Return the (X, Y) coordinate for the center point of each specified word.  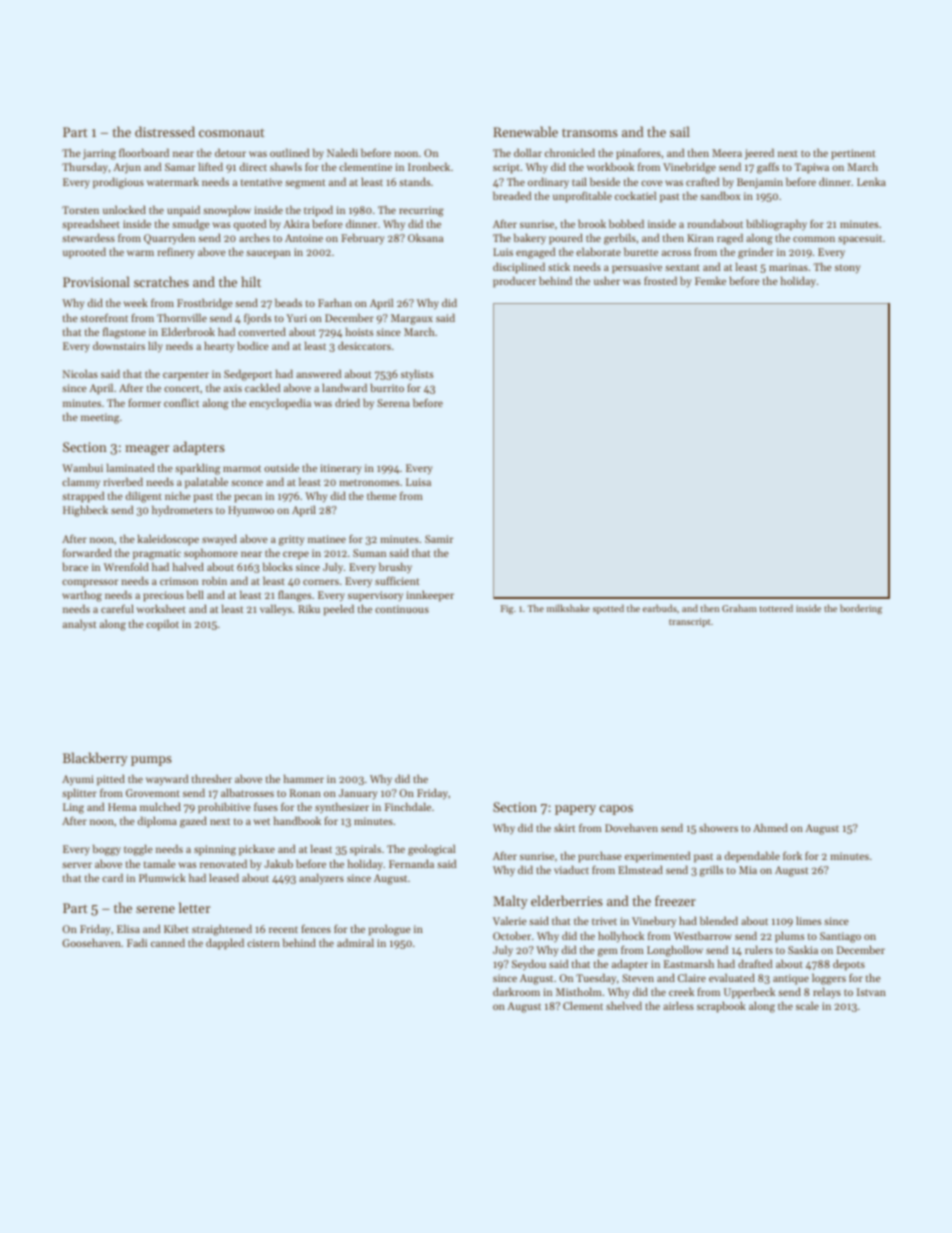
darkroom (516, 991)
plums (790, 937)
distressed (165, 131)
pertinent (853, 154)
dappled (225, 944)
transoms (590, 133)
